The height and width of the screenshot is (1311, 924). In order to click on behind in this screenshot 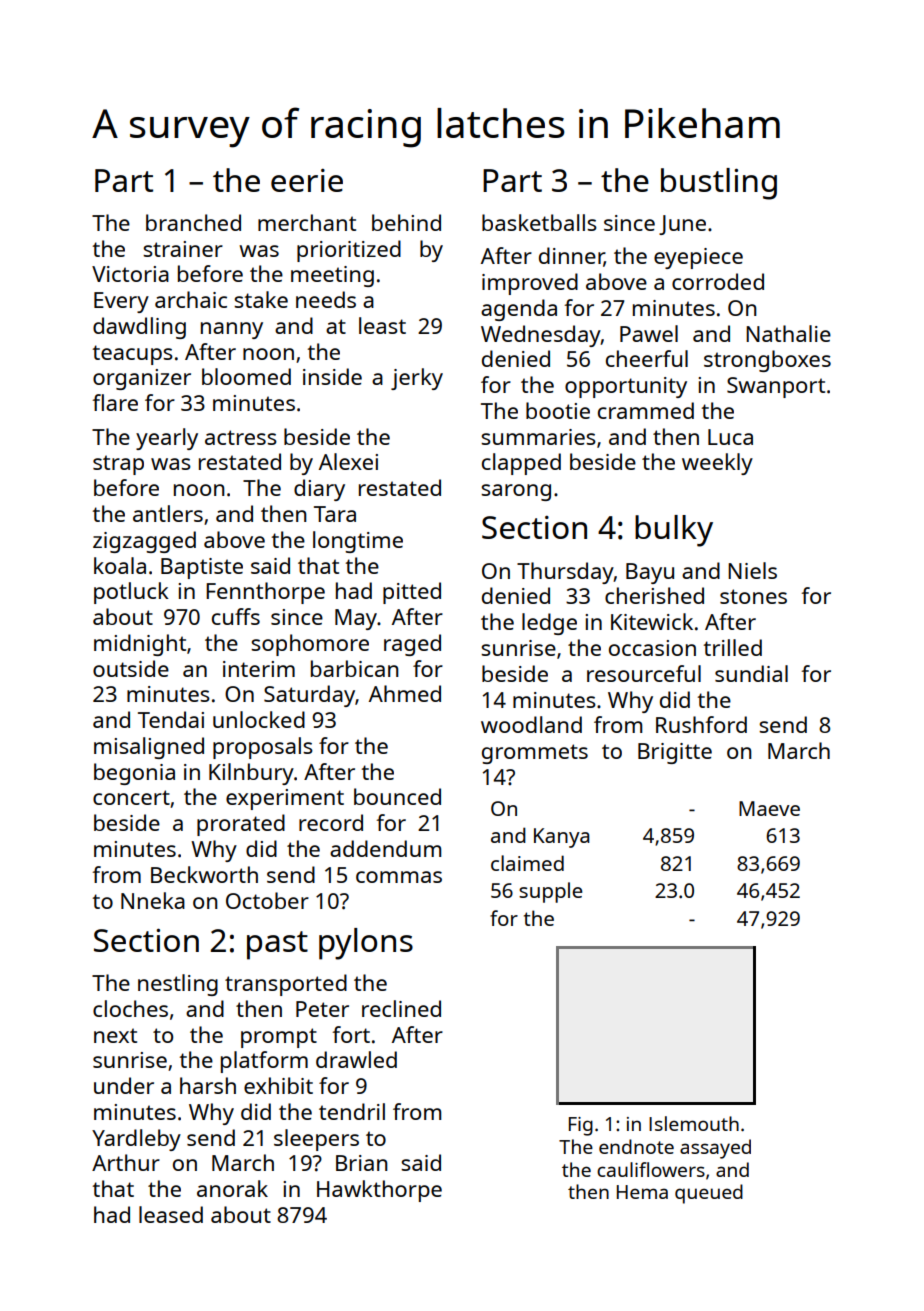, I will do `click(406, 222)`.
